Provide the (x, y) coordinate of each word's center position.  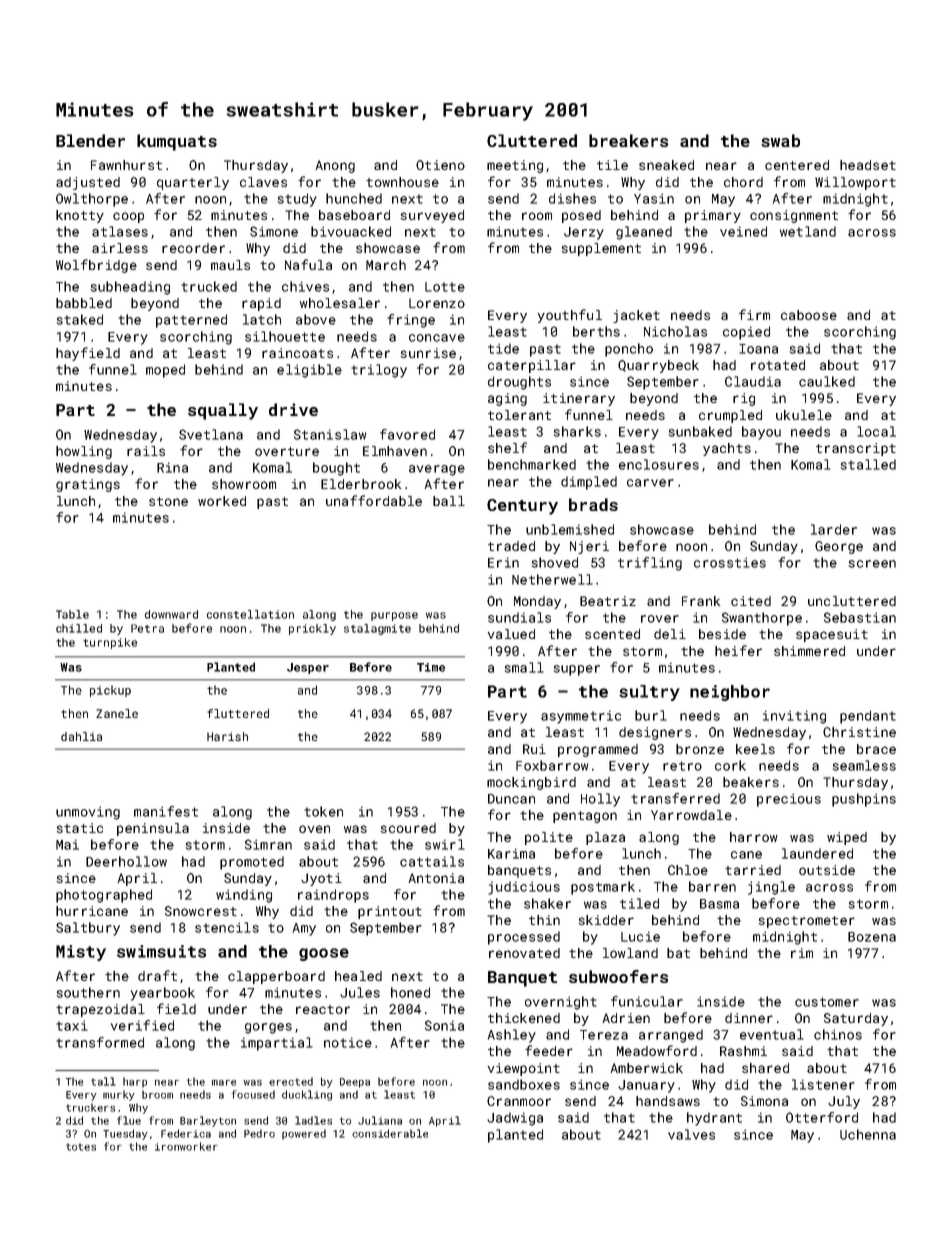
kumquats (177, 142)
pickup (110, 691)
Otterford (822, 1117)
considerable (390, 1133)
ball (449, 501)
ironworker (186, 1146)
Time (431, 667)
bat (678, 953)
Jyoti (321, 879)
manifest (166, 811)
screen (872, 564)
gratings (88, 485)
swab (780, 140)
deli (670, 634)
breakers (628, 140)
